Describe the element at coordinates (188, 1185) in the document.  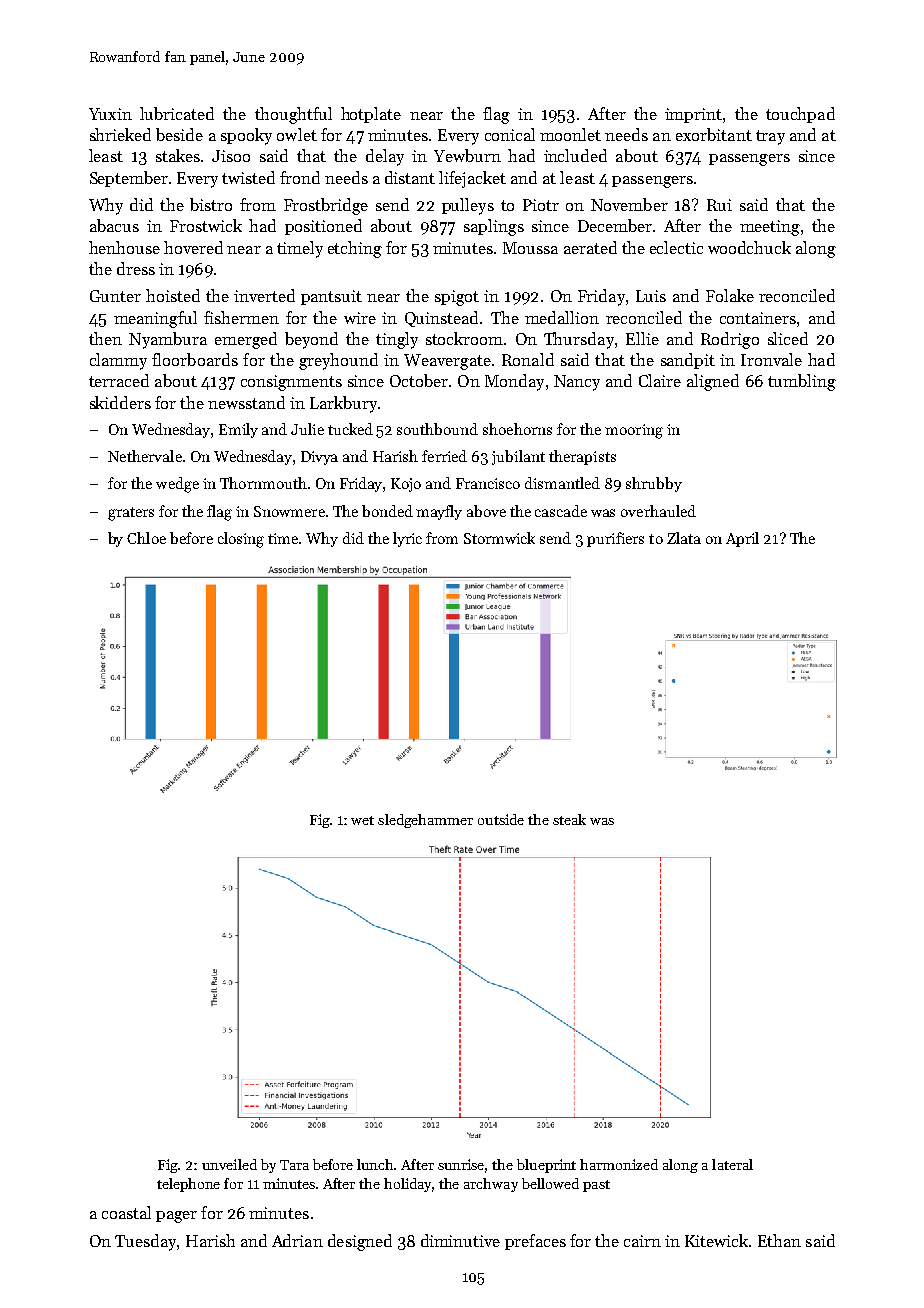
I see `telephone` at that location.
